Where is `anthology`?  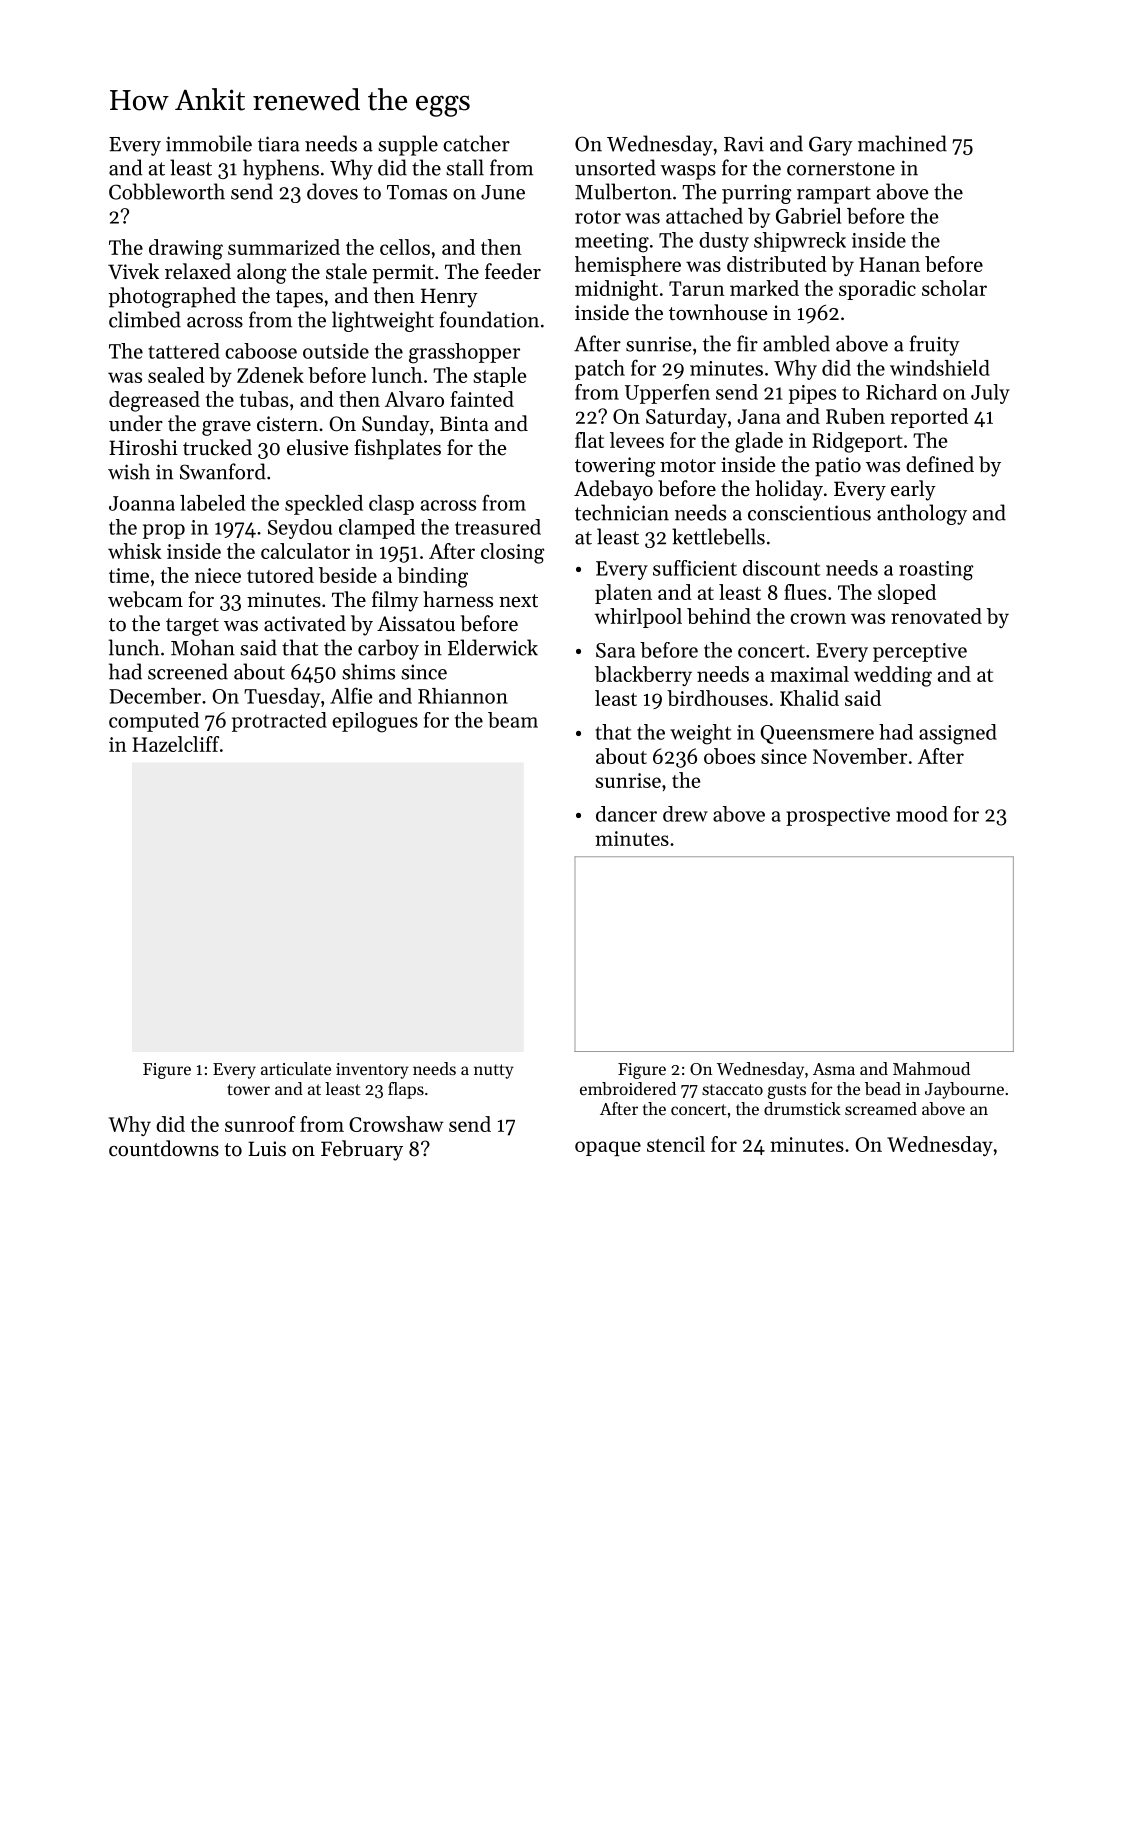
anthology is located at coordinates (922, 514).
